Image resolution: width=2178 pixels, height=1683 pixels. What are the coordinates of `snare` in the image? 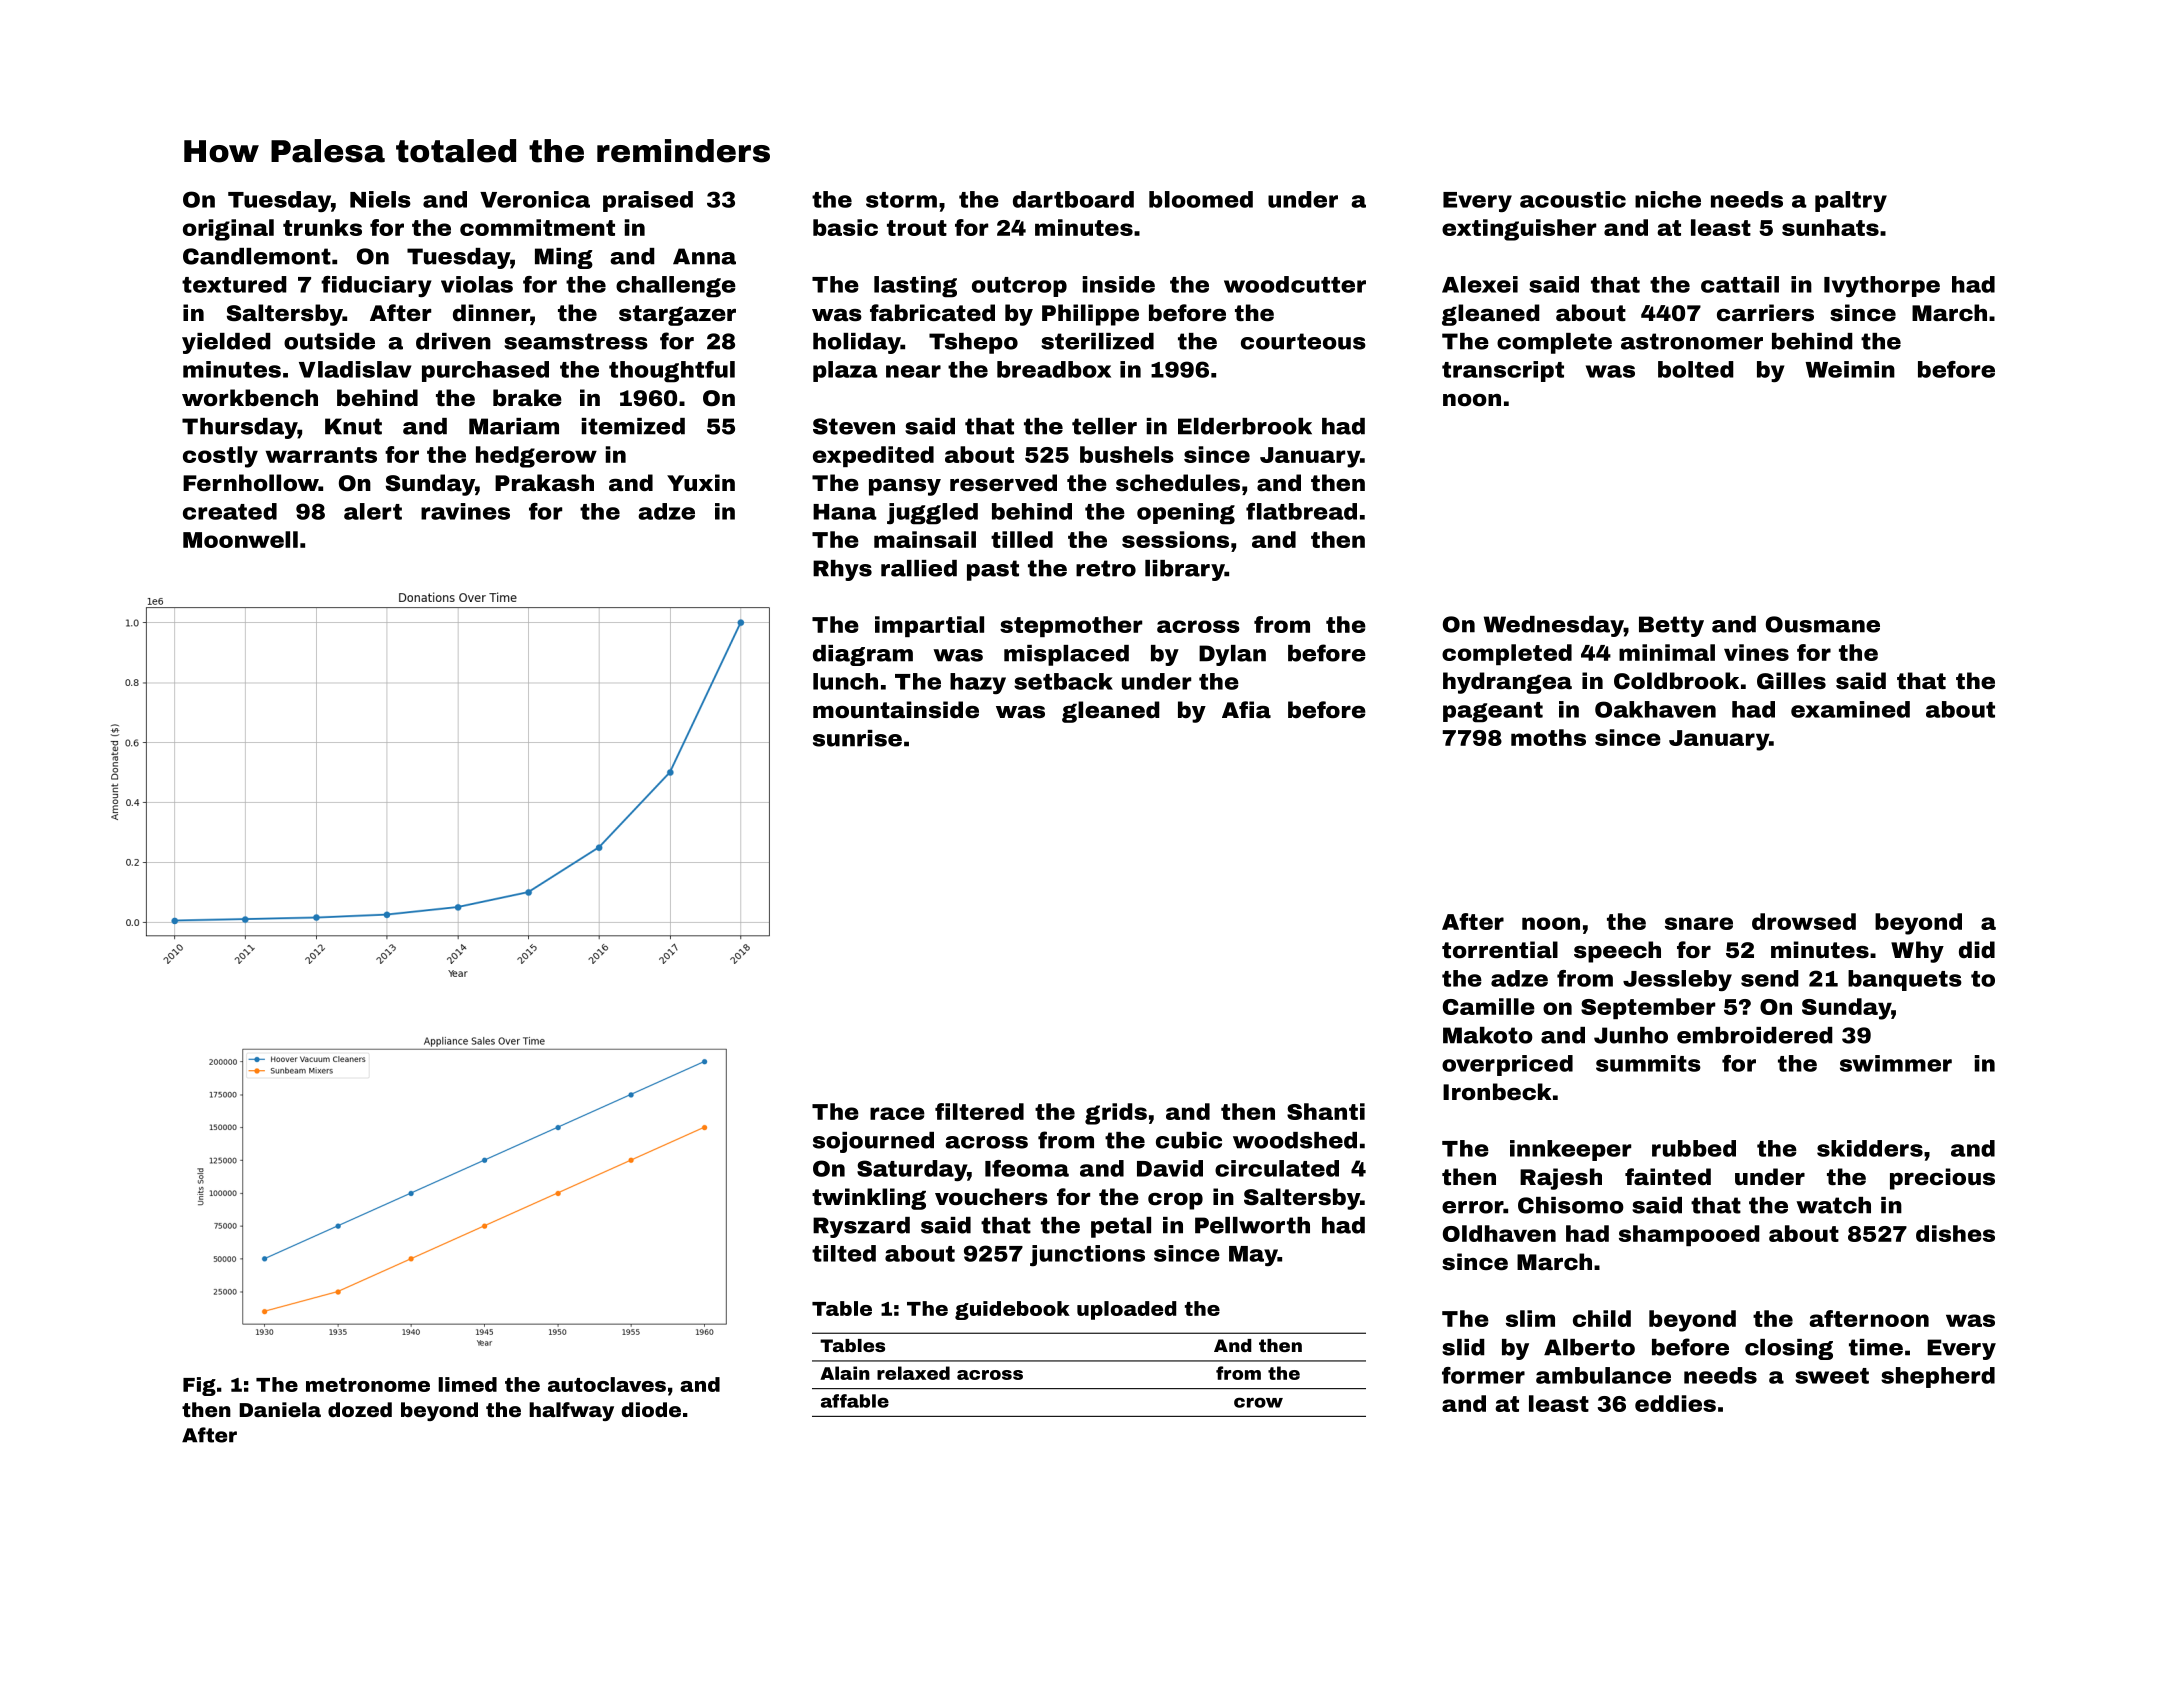 It's located at (1699, 923).
